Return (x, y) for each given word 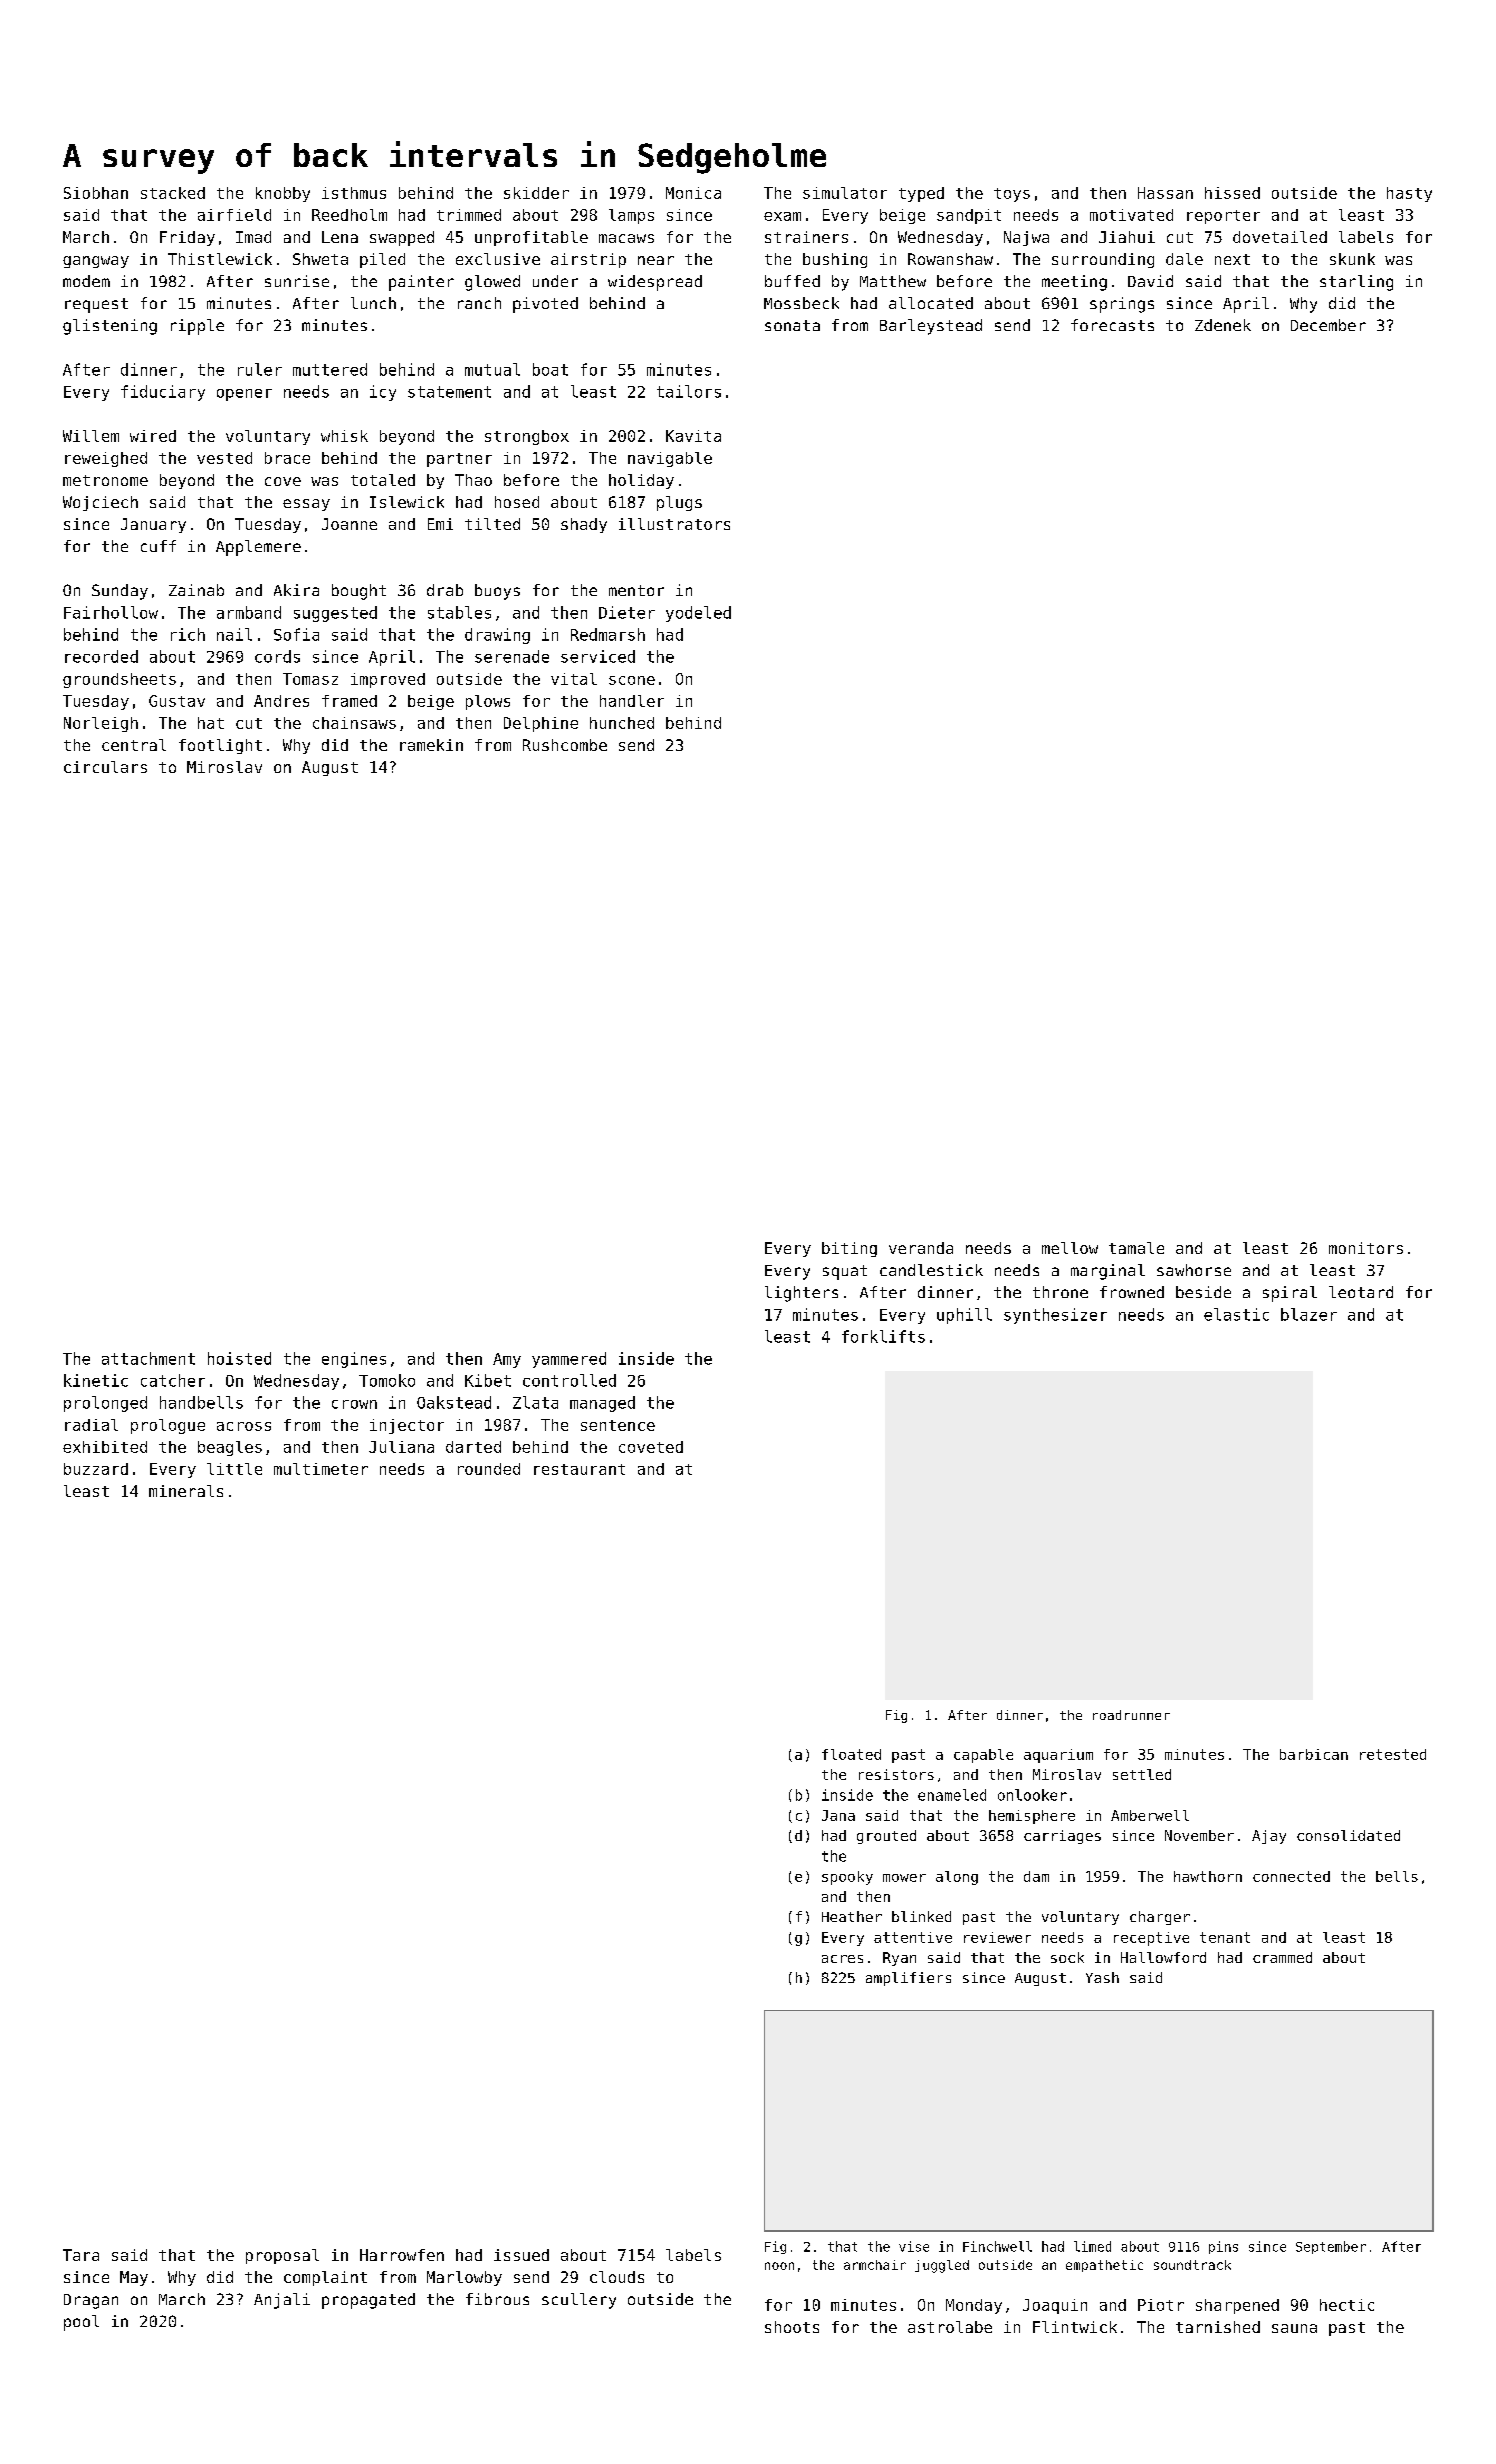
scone (632, 680)
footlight (220, 746)
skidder (536, 193)
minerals (186, 1491)
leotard (1361, 1292)
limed (1092, 2246)
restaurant (579, 1469)
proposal (282, 2256)
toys (1012, 195)
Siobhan (96, 193)
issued (521, 2255)
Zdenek (1223, 325)
